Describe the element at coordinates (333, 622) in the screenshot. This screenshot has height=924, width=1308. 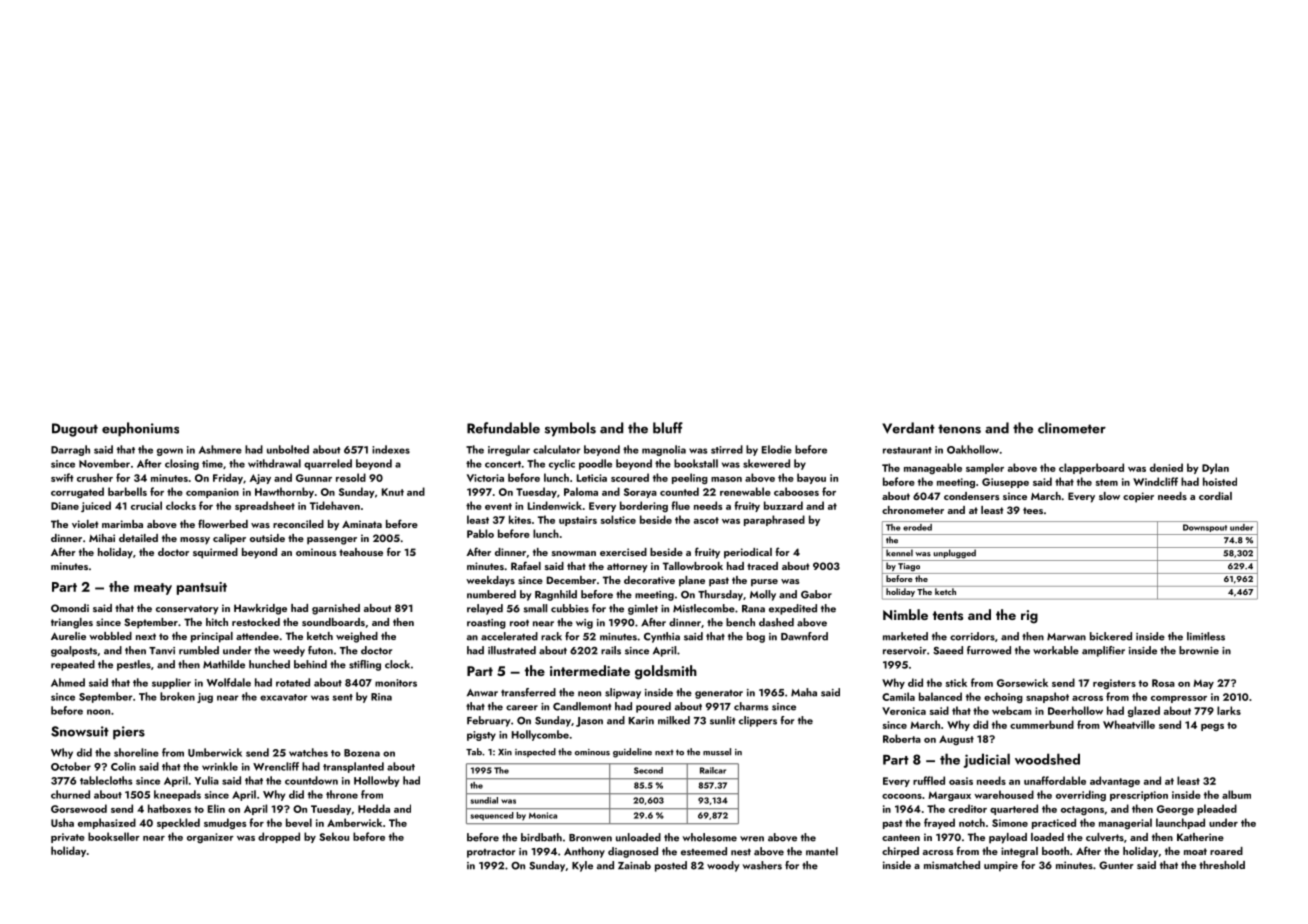
I see `soundboards` at that location.
